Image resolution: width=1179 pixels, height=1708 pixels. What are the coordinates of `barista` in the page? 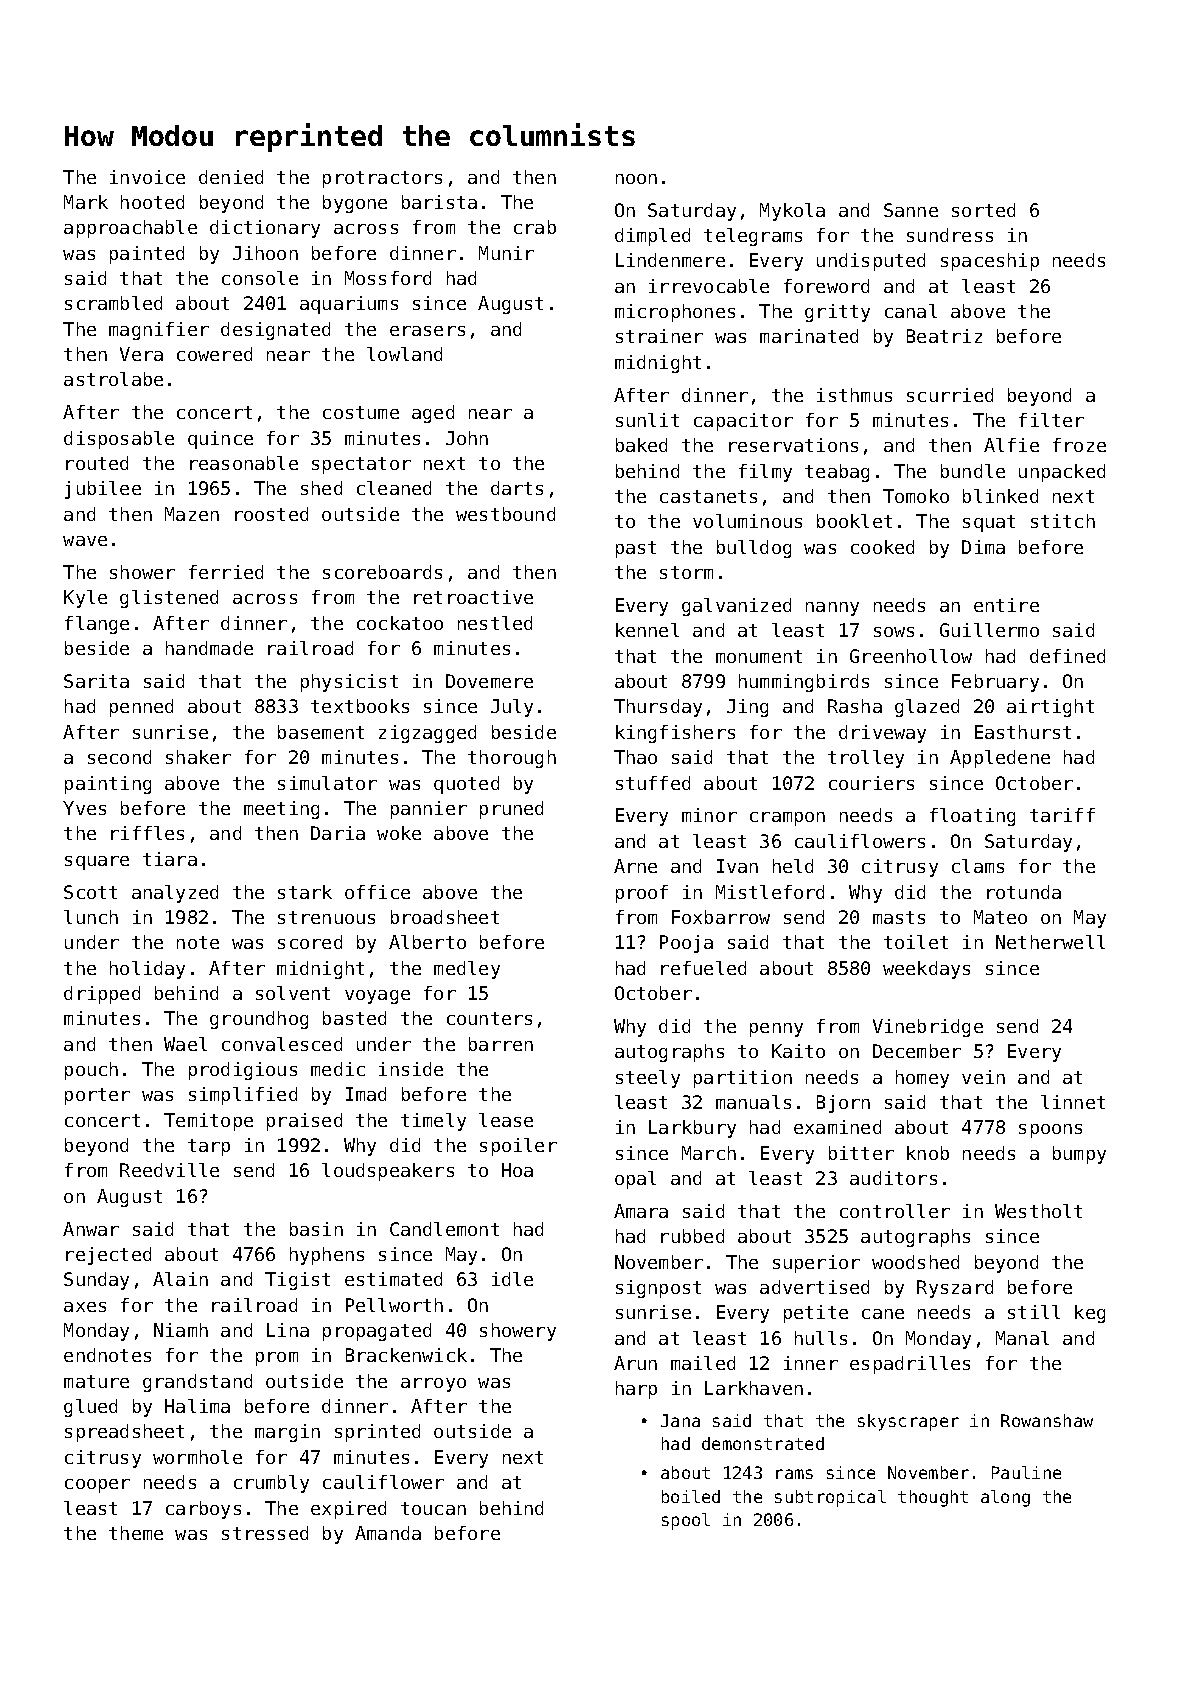 It's located at (439, 202).
